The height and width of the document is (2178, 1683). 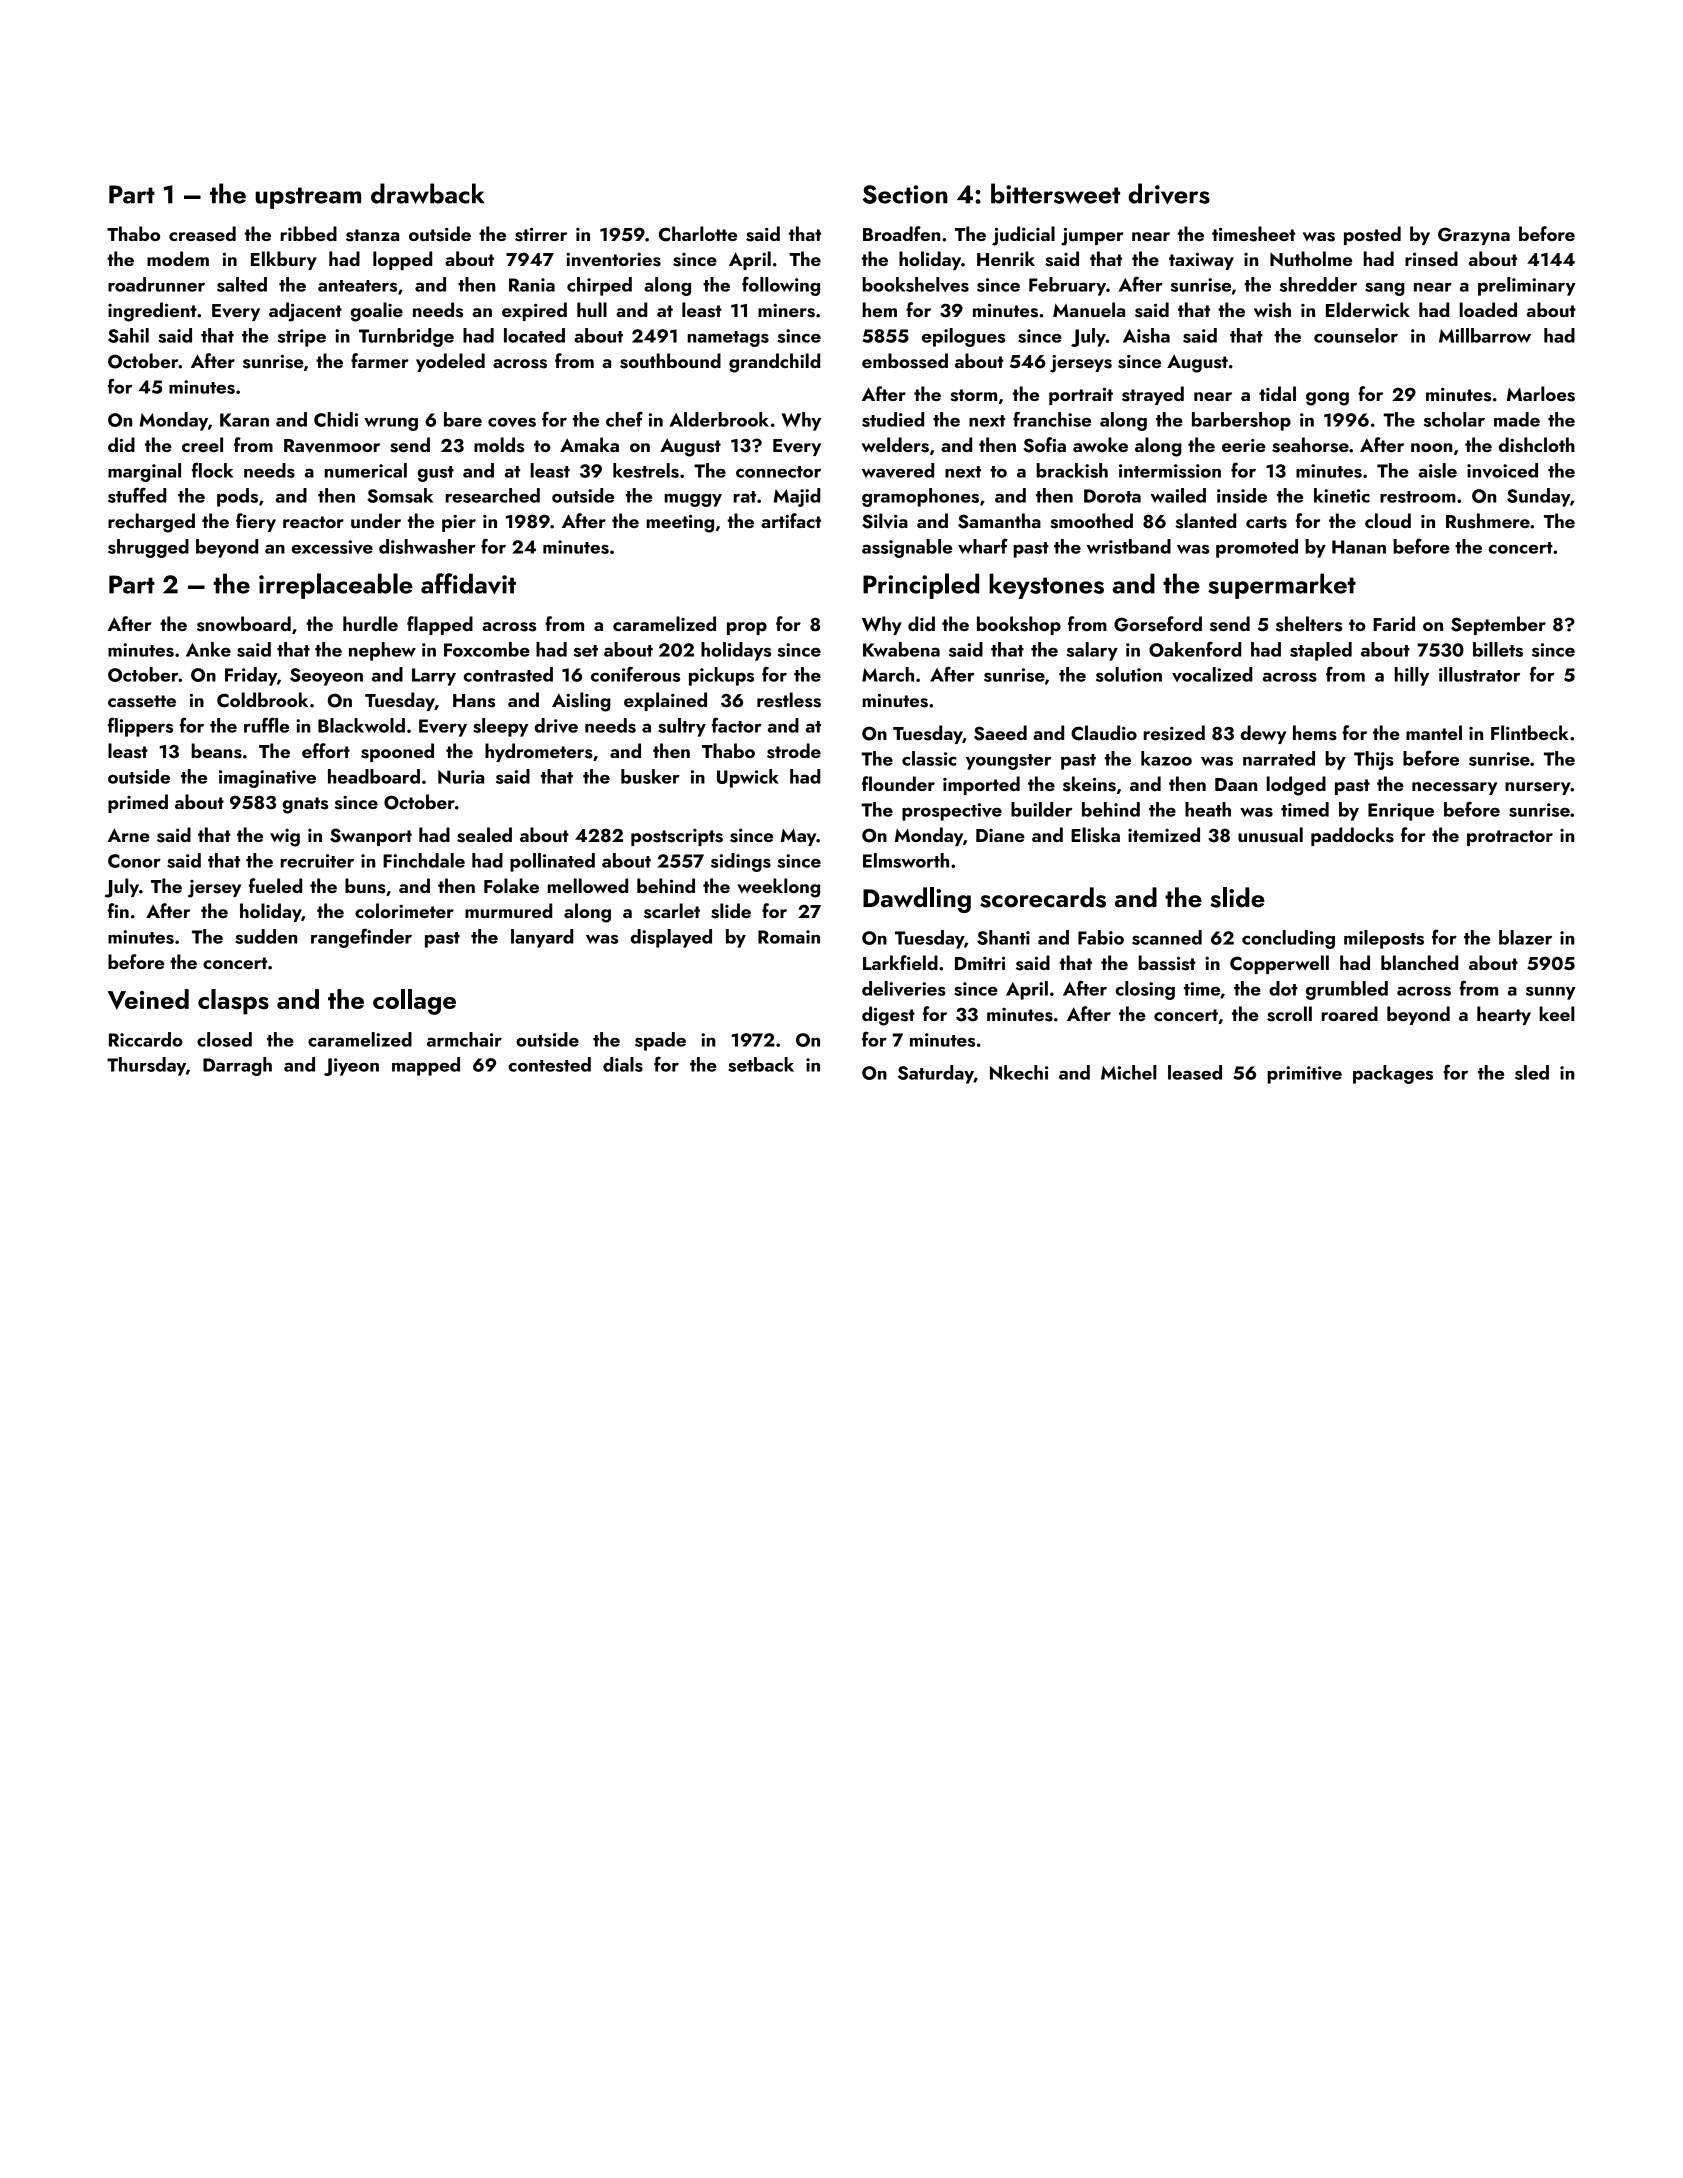 I want to click on Romain, so click(x=789, y=937).
